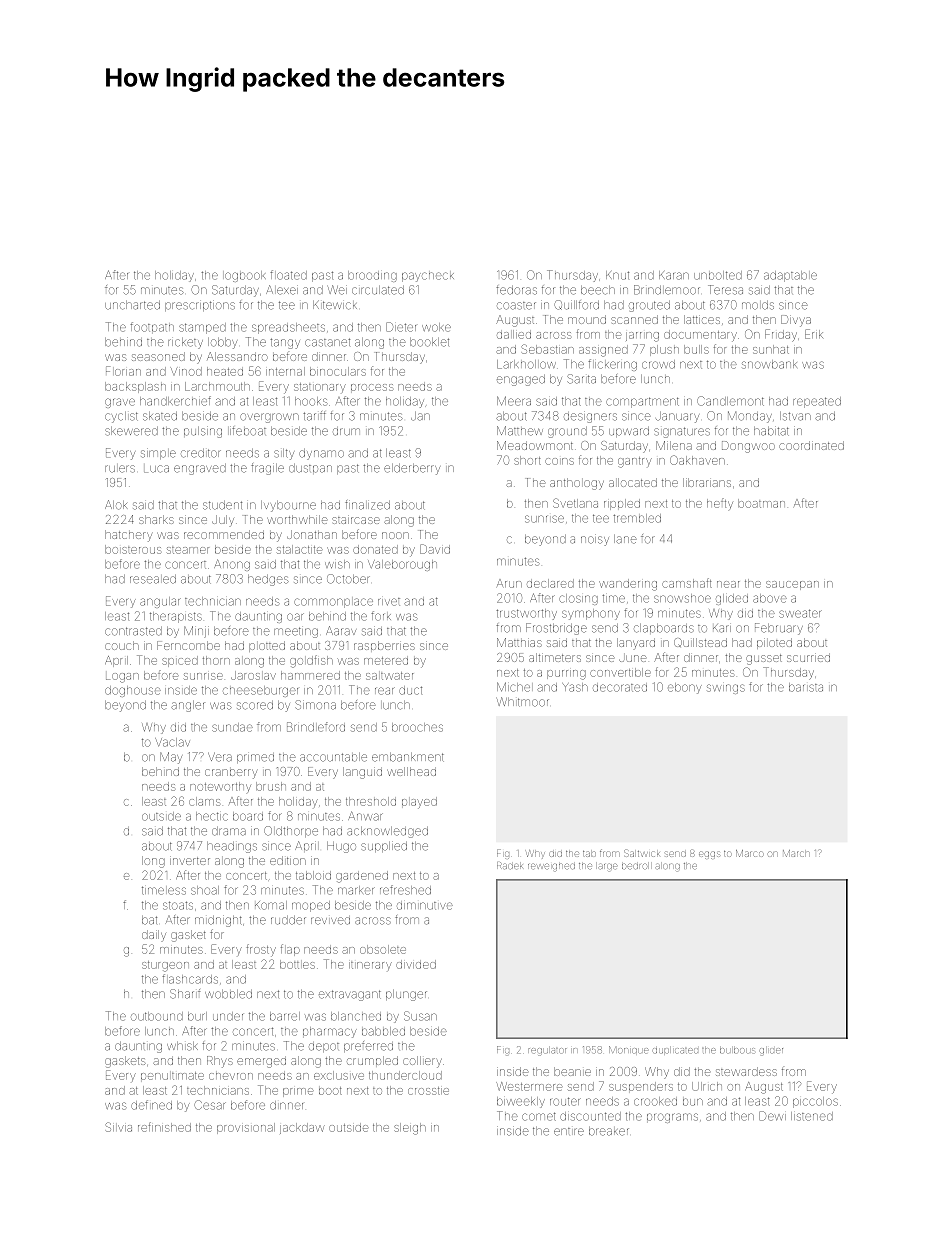 Image resolution: width=952 pixels, height=1233 pixels. Describe the element at coordinates (526, 364) in the screenshot. I see `Larkhollow` at that location.
